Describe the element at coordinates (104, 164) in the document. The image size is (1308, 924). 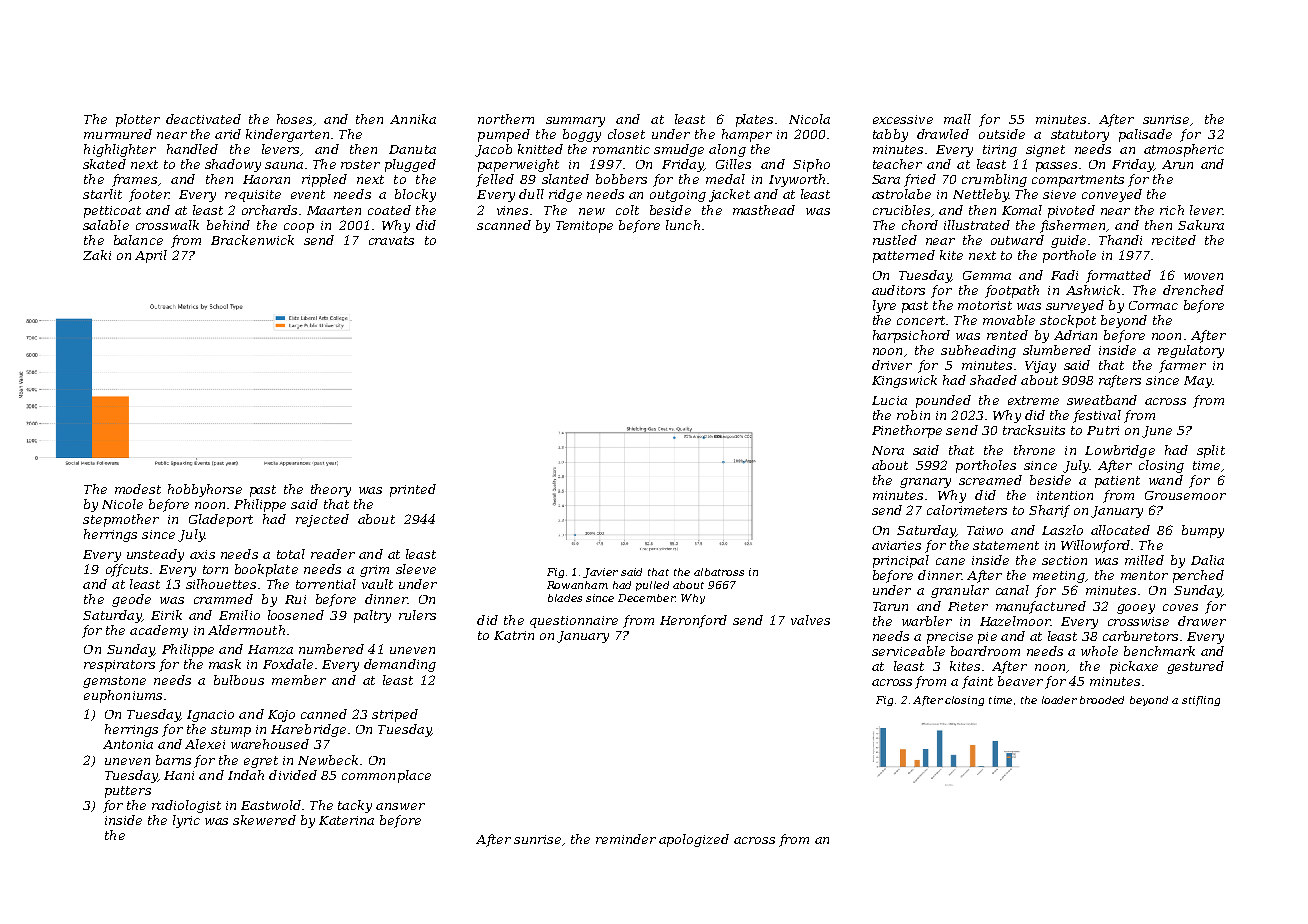
I see `skated` at that location.
